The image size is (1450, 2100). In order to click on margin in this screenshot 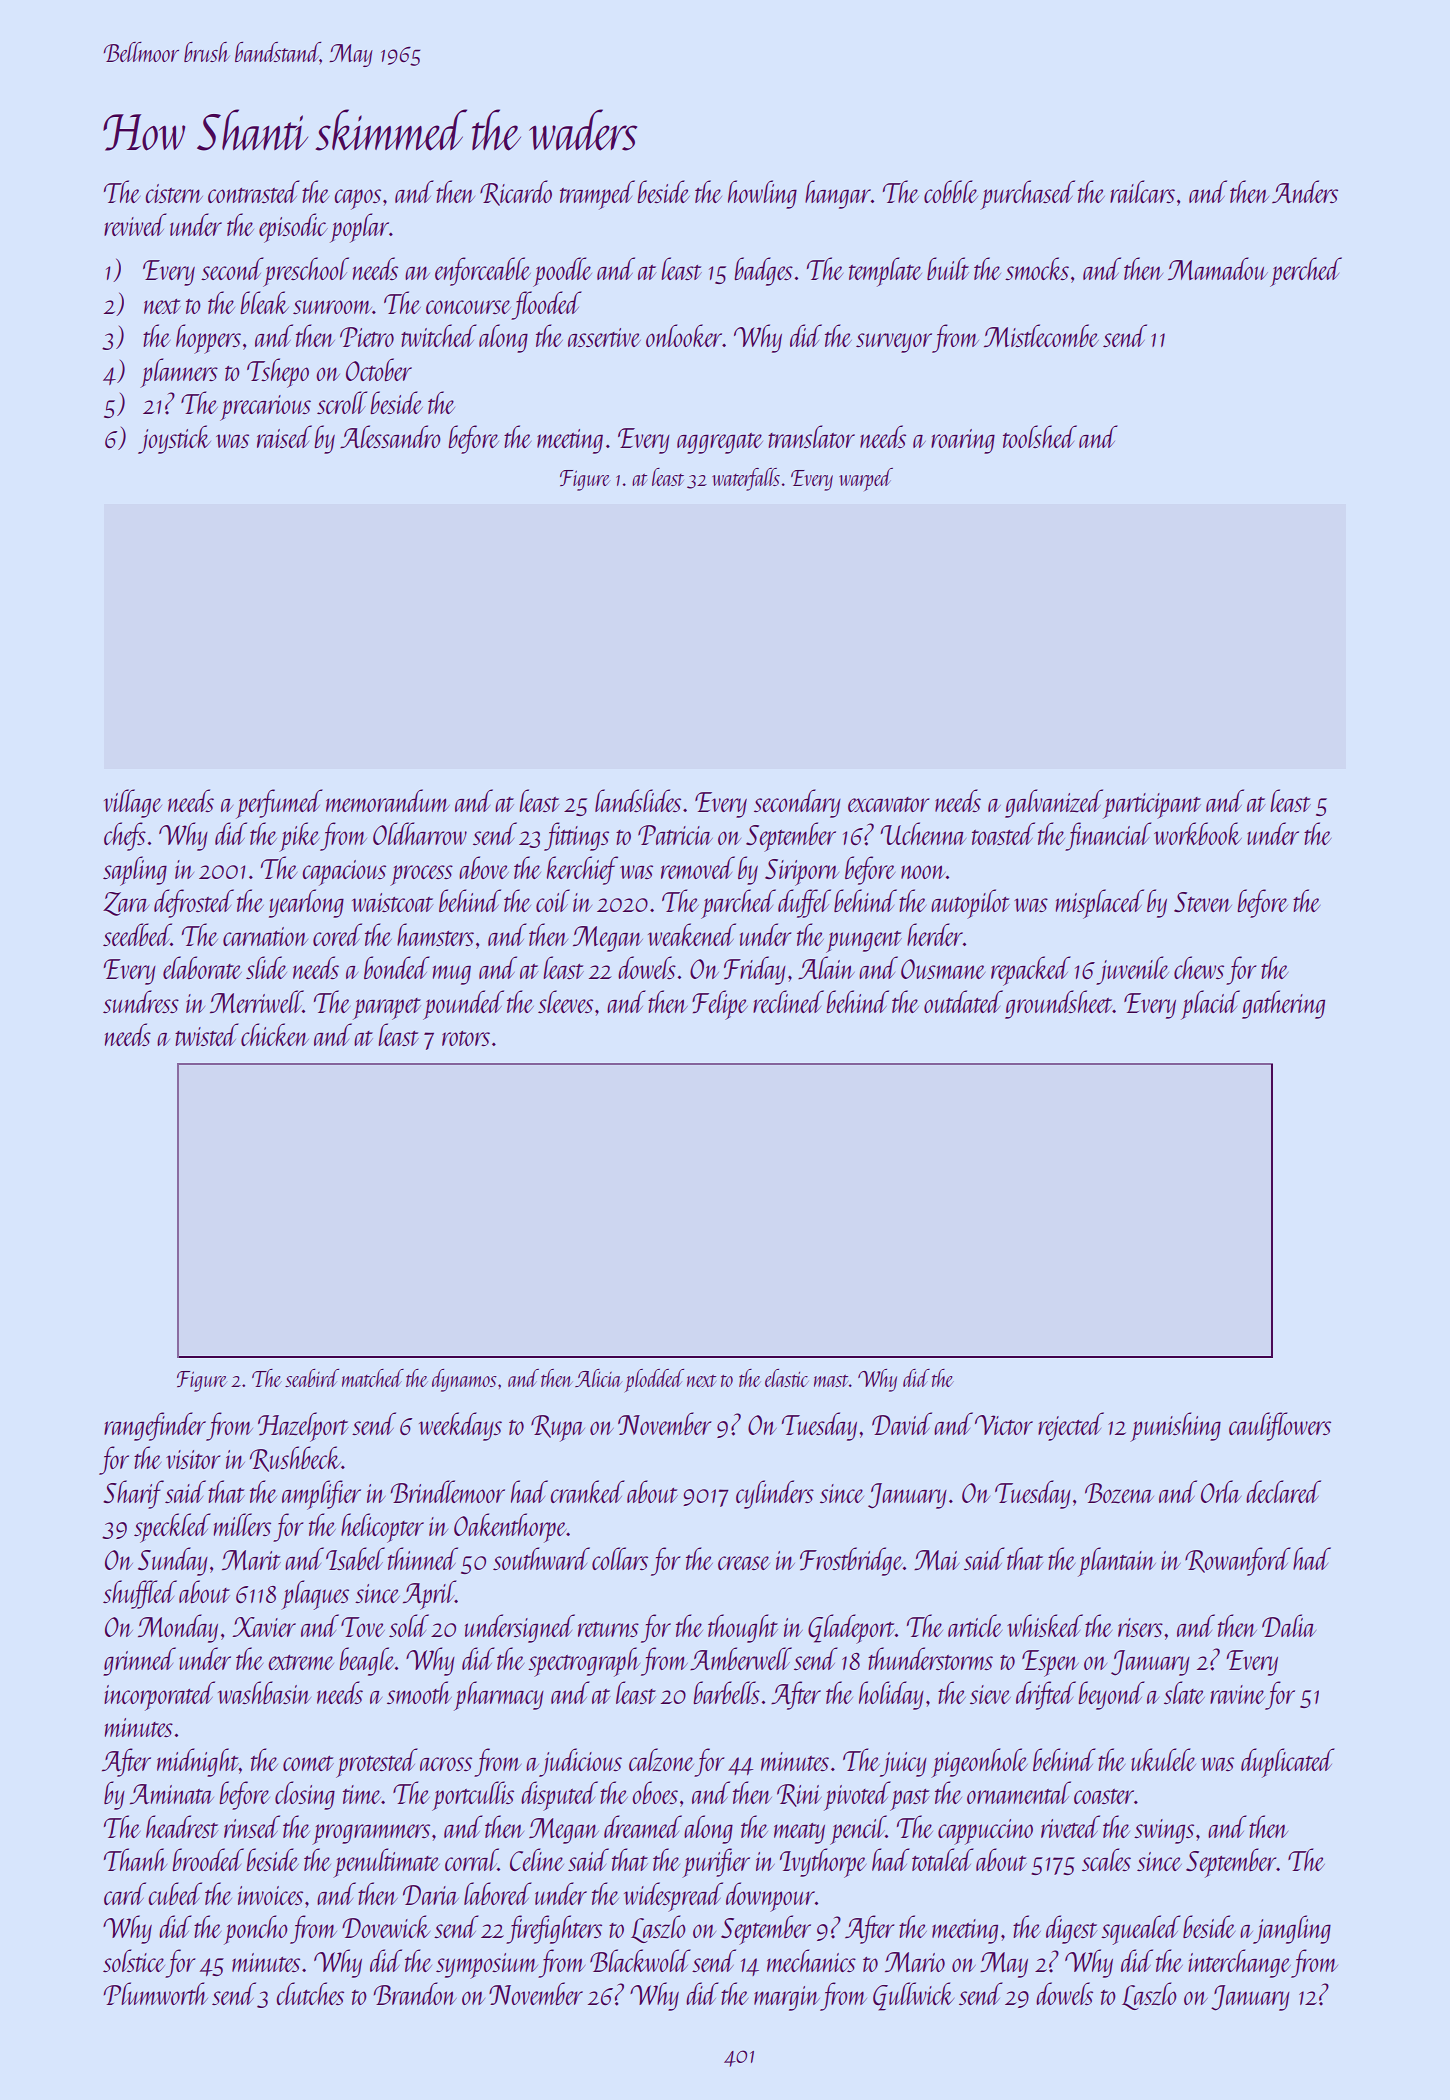, I will do `click(787, 1998)`.
